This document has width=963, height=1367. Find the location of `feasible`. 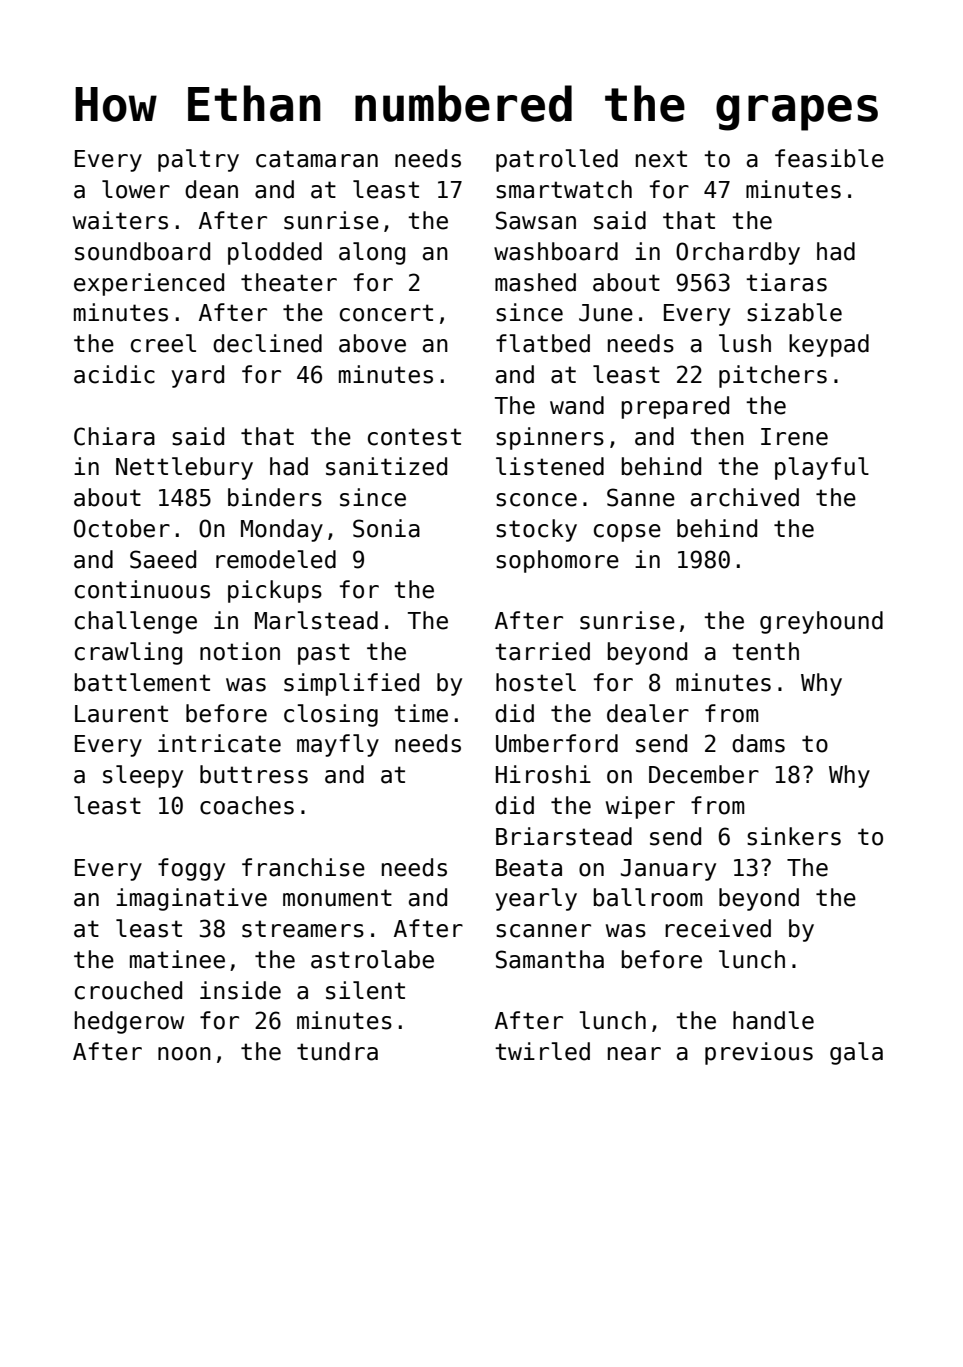

feasible is located at coordinates (829, 158).
